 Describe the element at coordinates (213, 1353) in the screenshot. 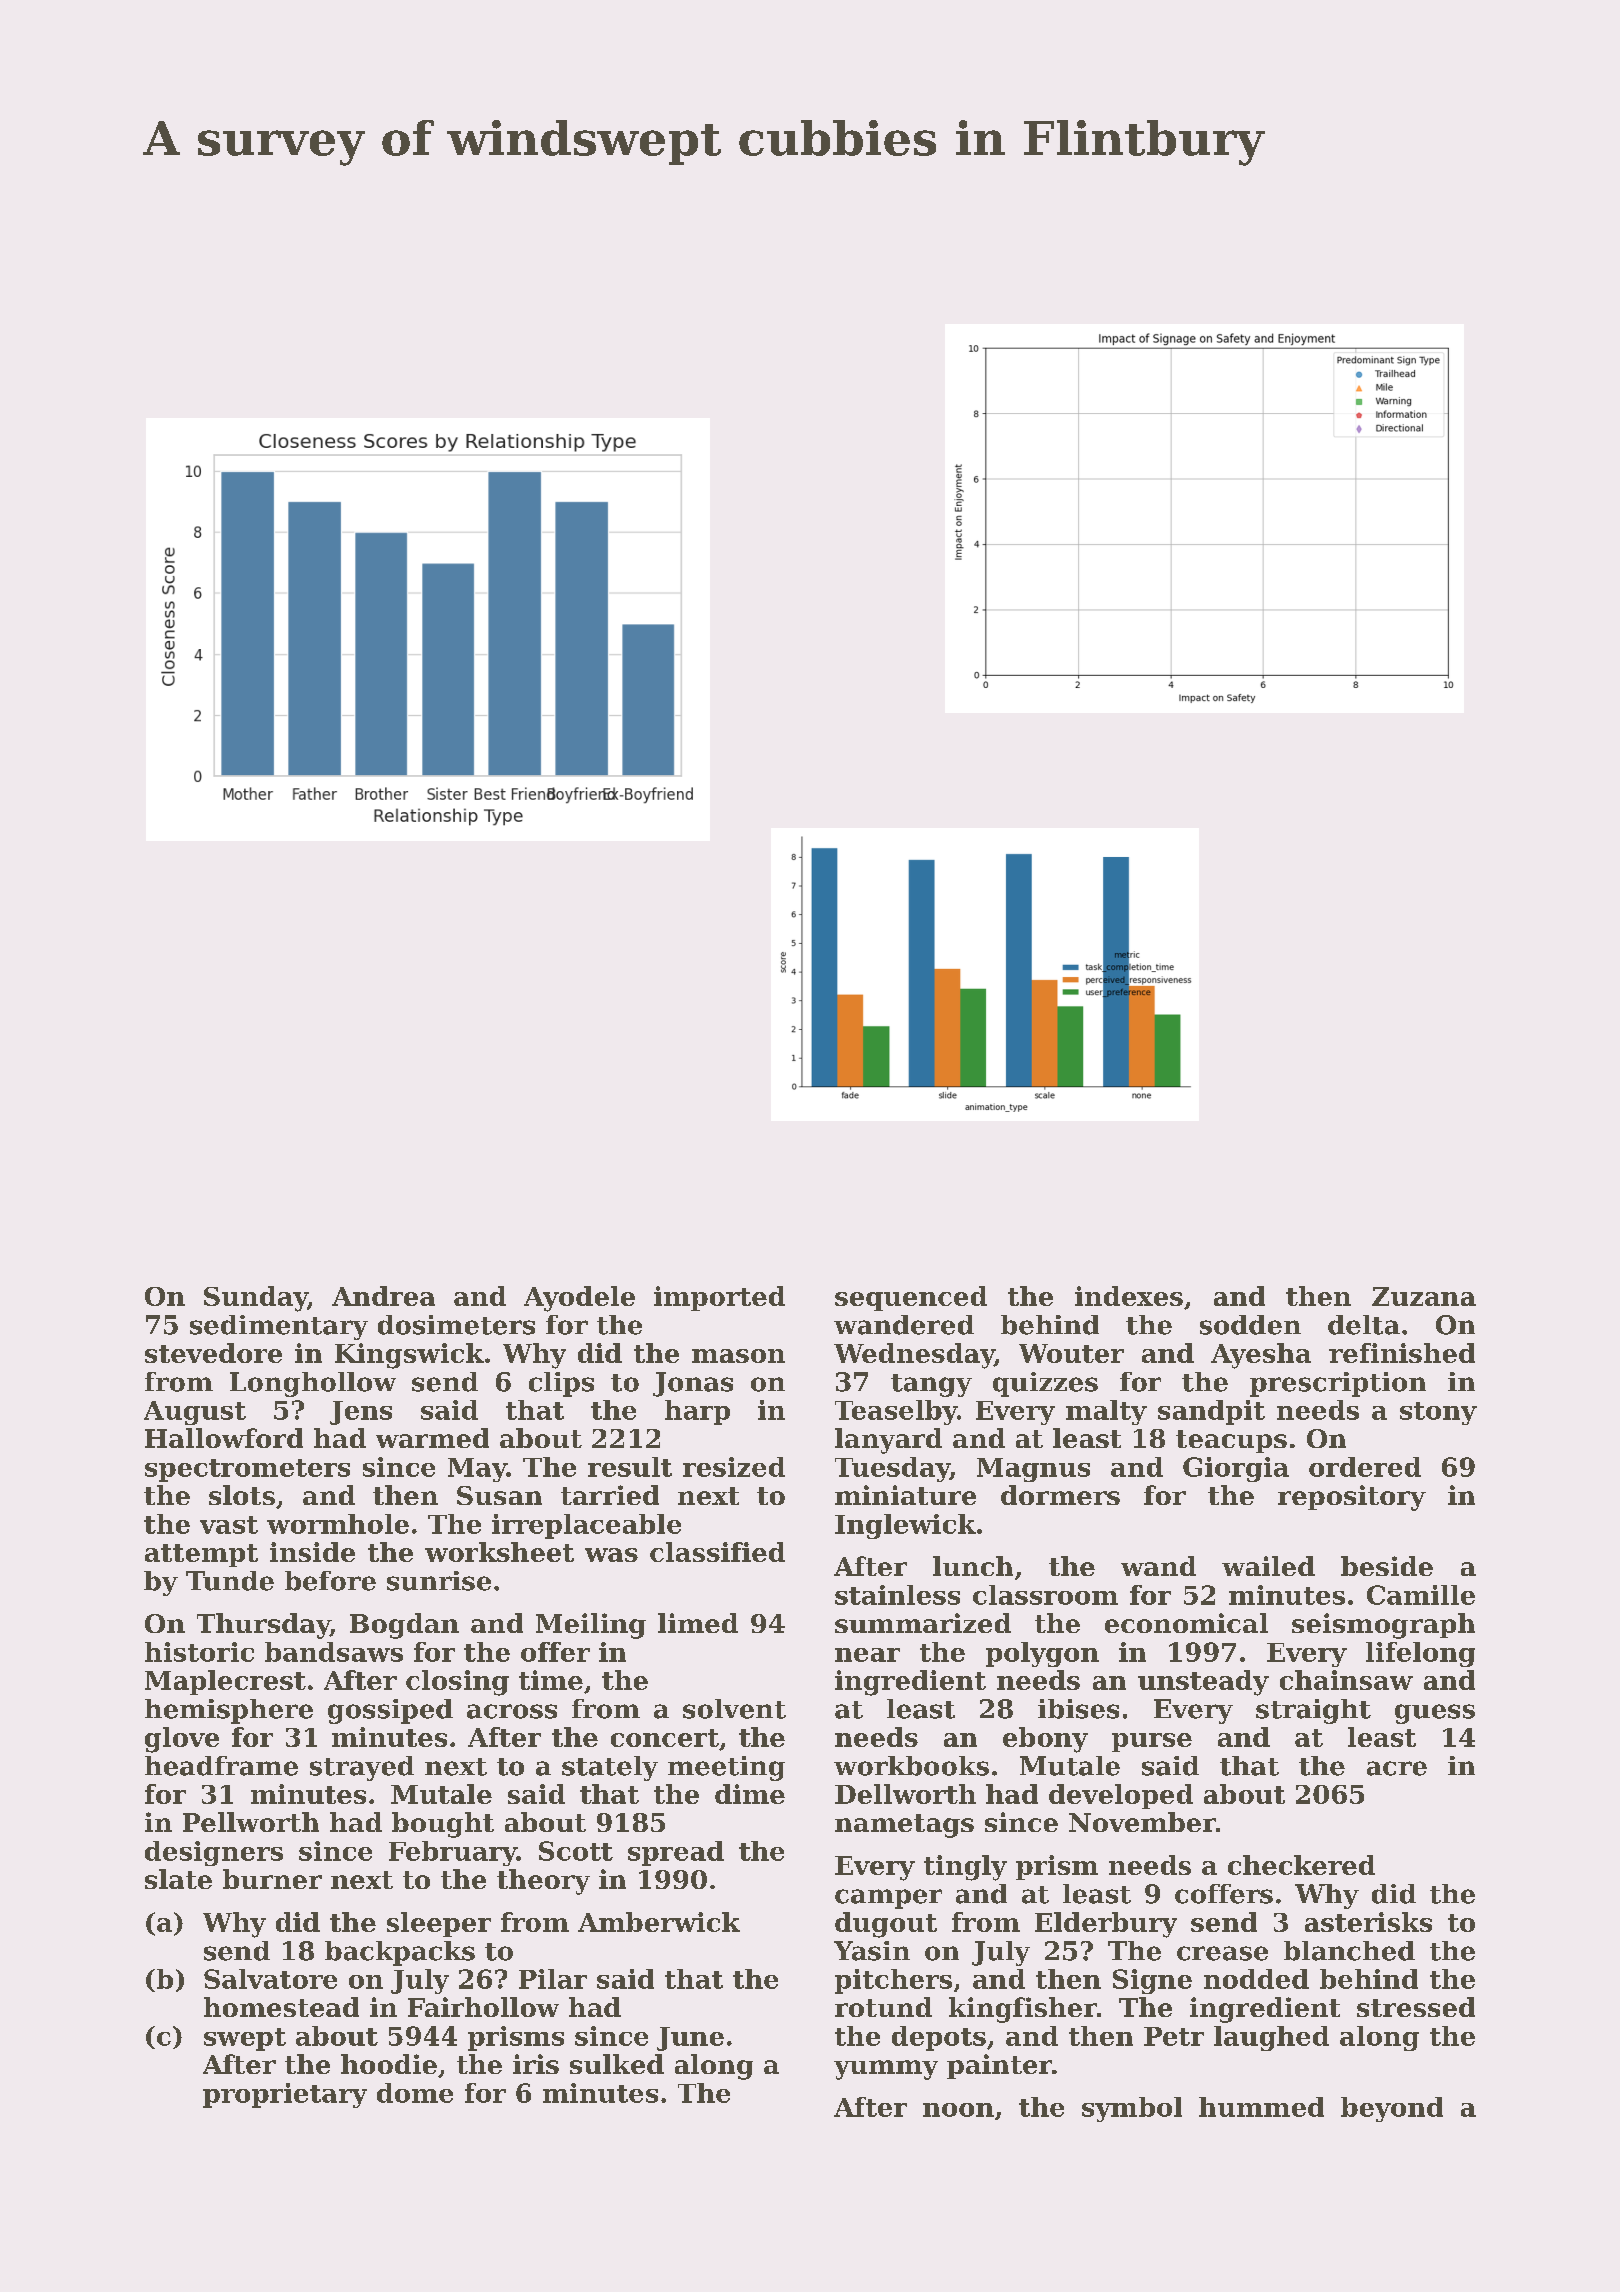

I see `stevedore` at that location.
